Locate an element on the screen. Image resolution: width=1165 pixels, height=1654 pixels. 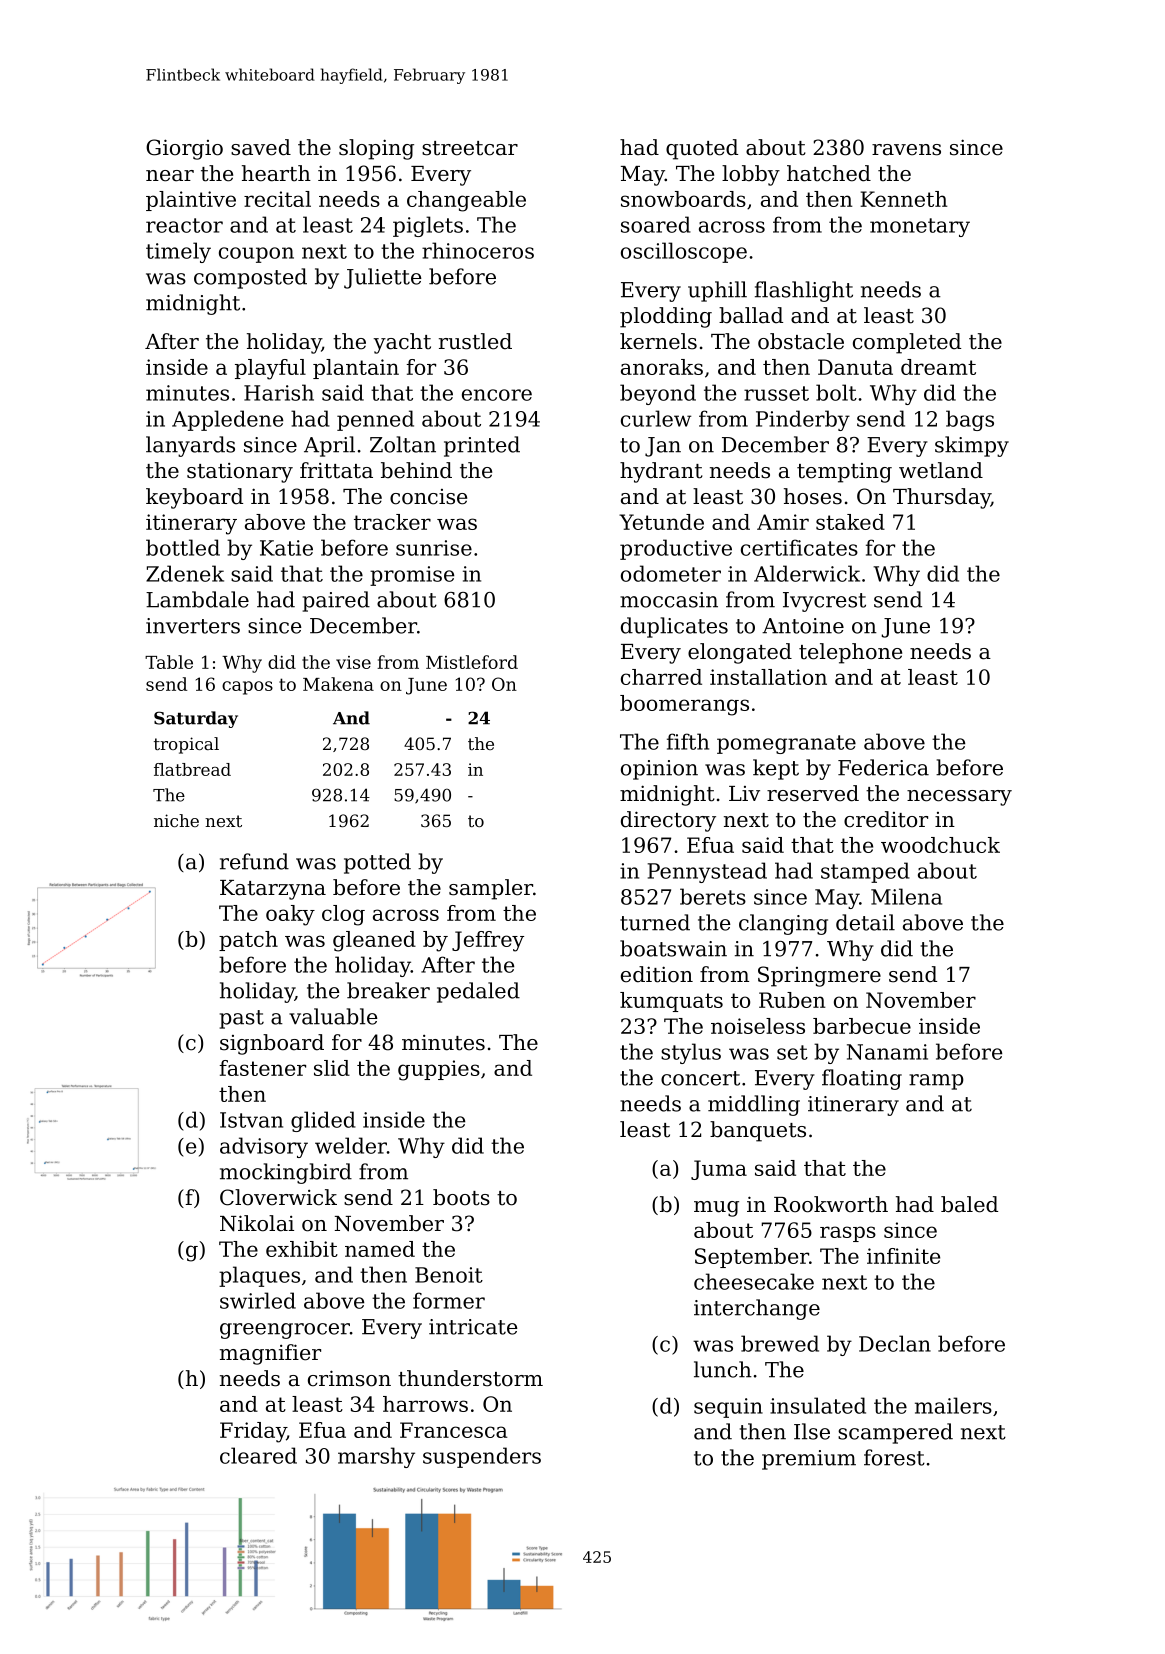
dreamt is located at coordinates (938, 367).
